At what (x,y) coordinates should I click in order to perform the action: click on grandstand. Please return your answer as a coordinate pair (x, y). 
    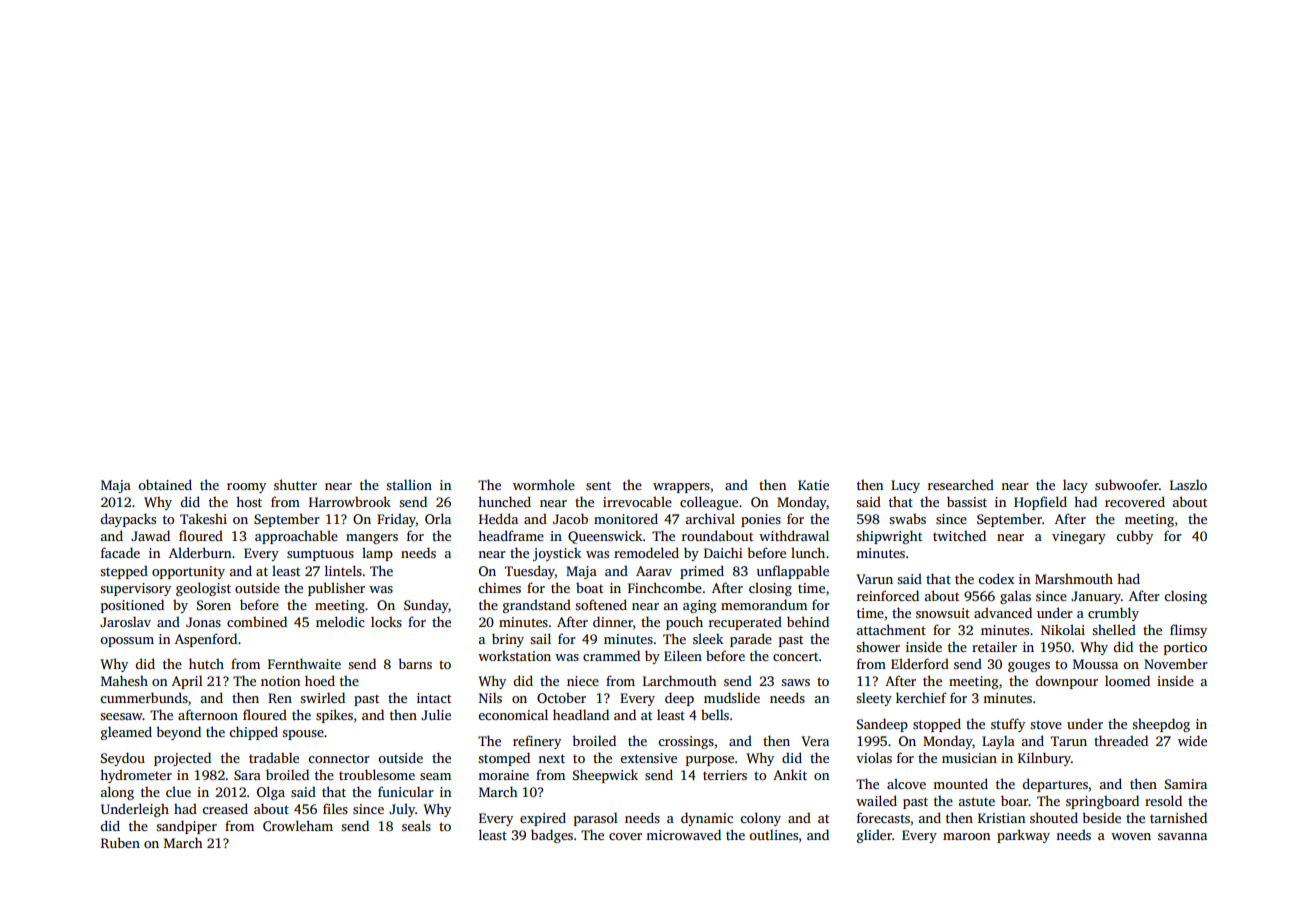
    Looking at the image, I should click on (537, 606).
